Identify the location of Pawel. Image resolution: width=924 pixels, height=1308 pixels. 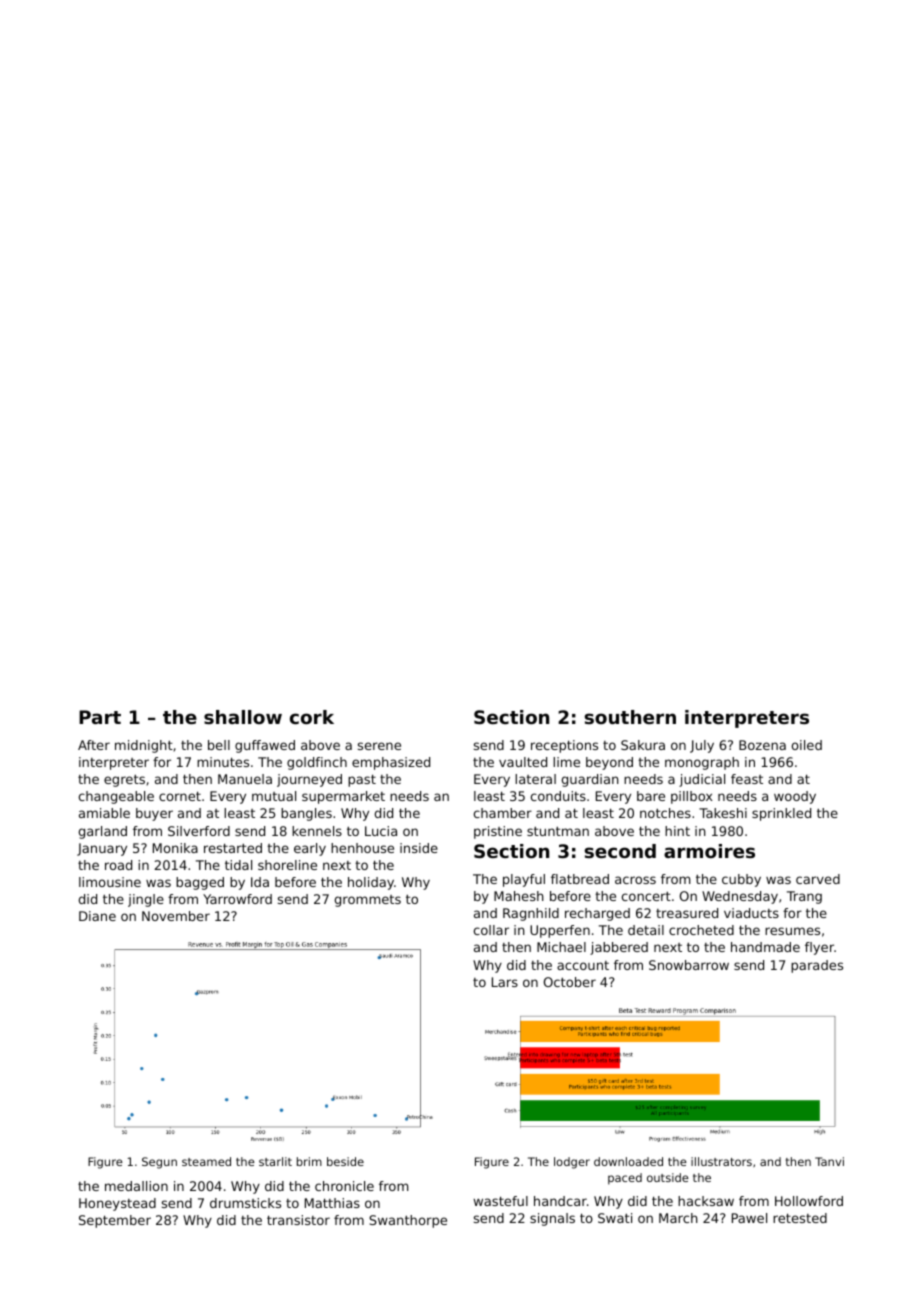
(749, 1218).
